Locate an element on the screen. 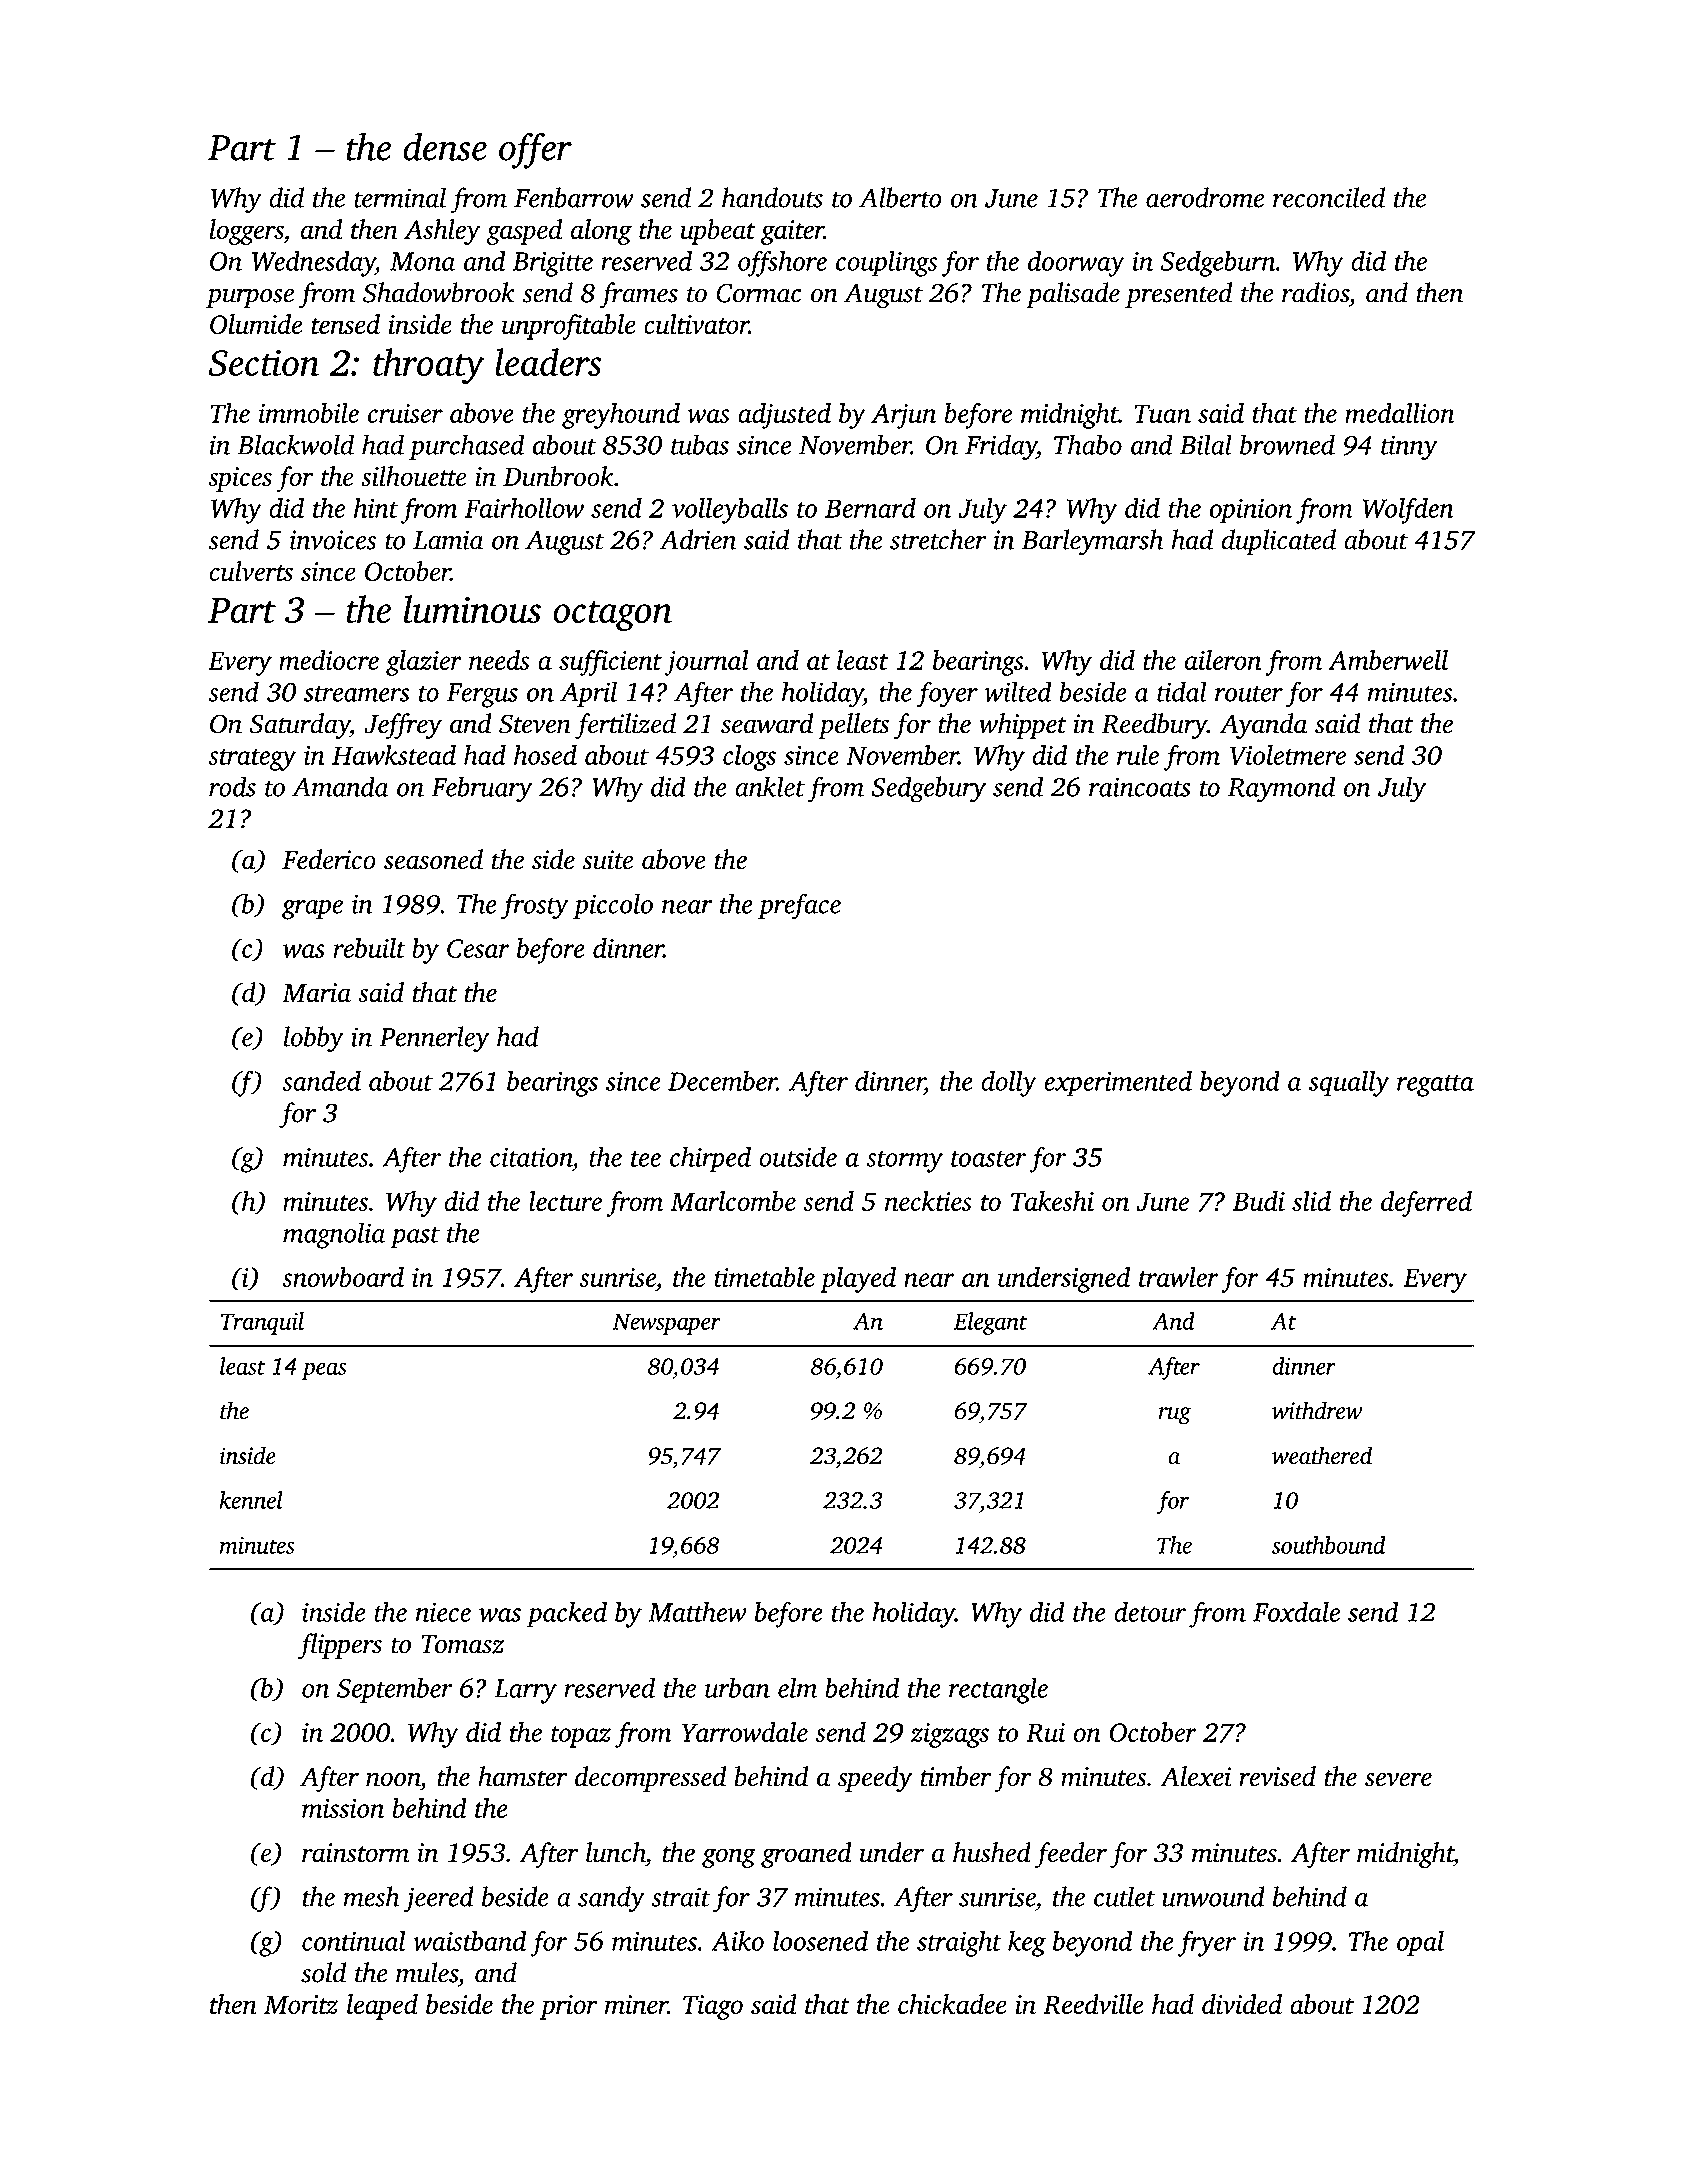 The image size is (1683, 2178). lobby is located at coordinates (314, 1039).
